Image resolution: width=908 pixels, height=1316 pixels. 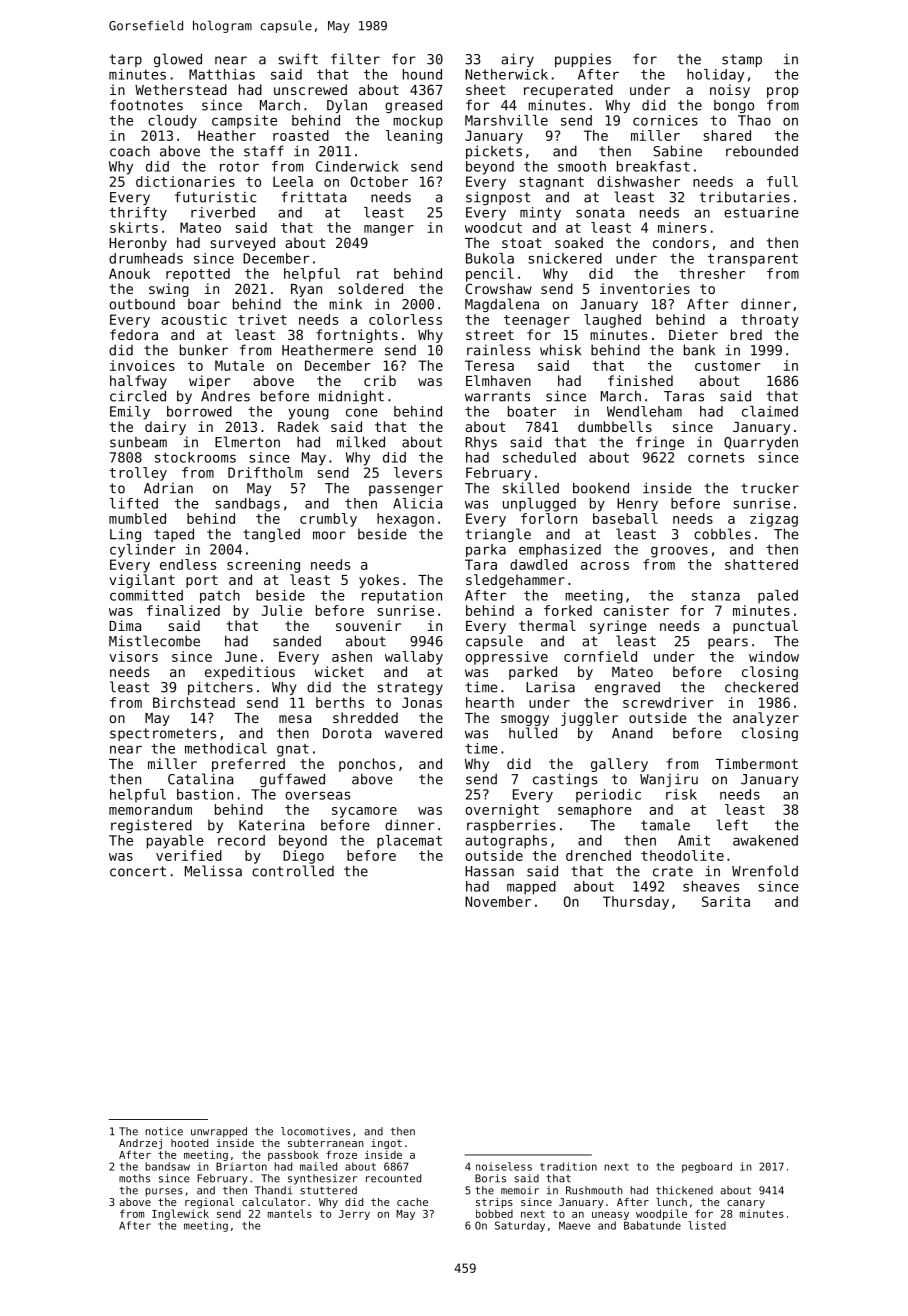 I want to click on filter, so click(x=355, y=59).
